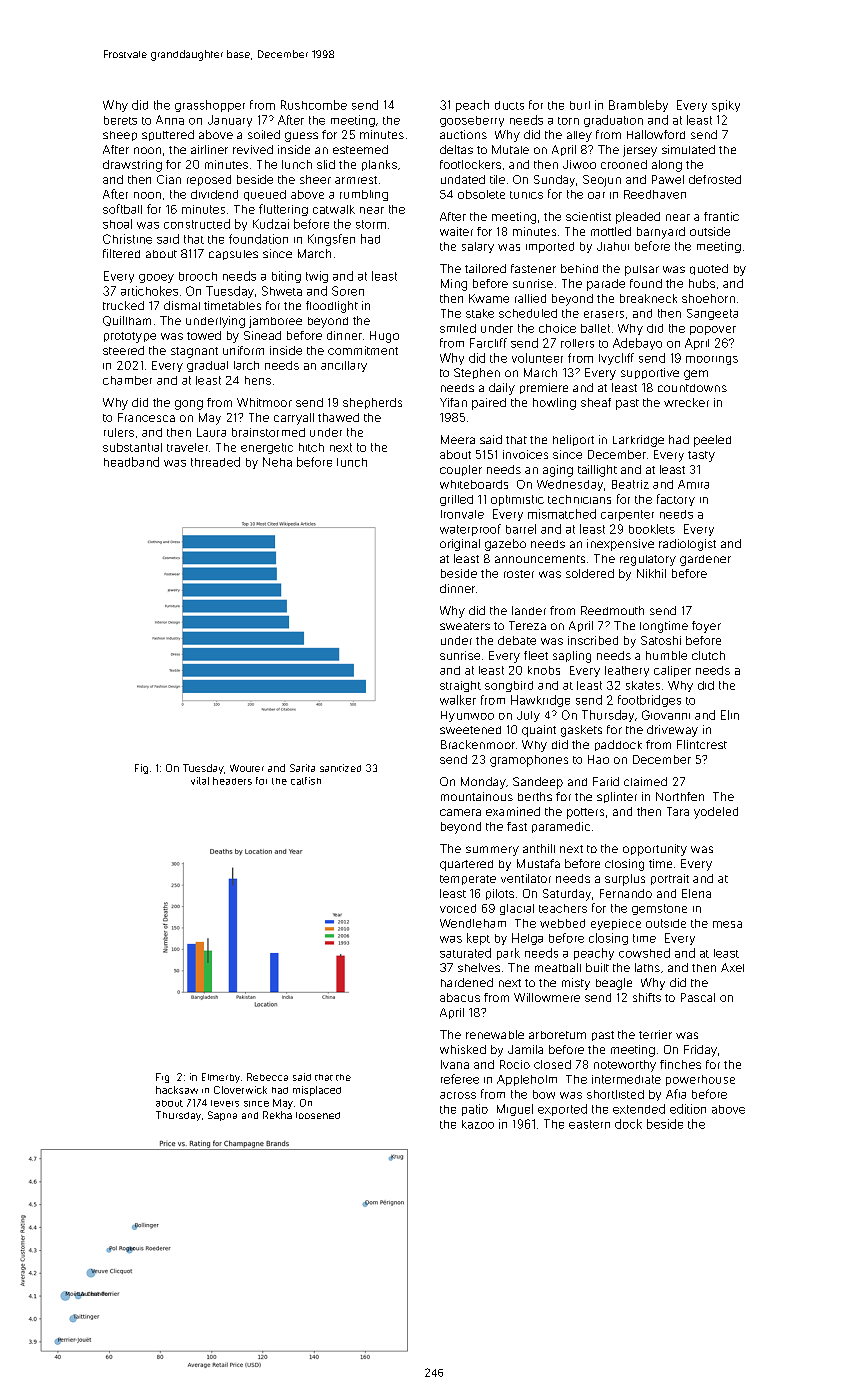  What do you see at coordinates (215, 462) in the document?
I see `threaded` at bounding box center [215, 462].
